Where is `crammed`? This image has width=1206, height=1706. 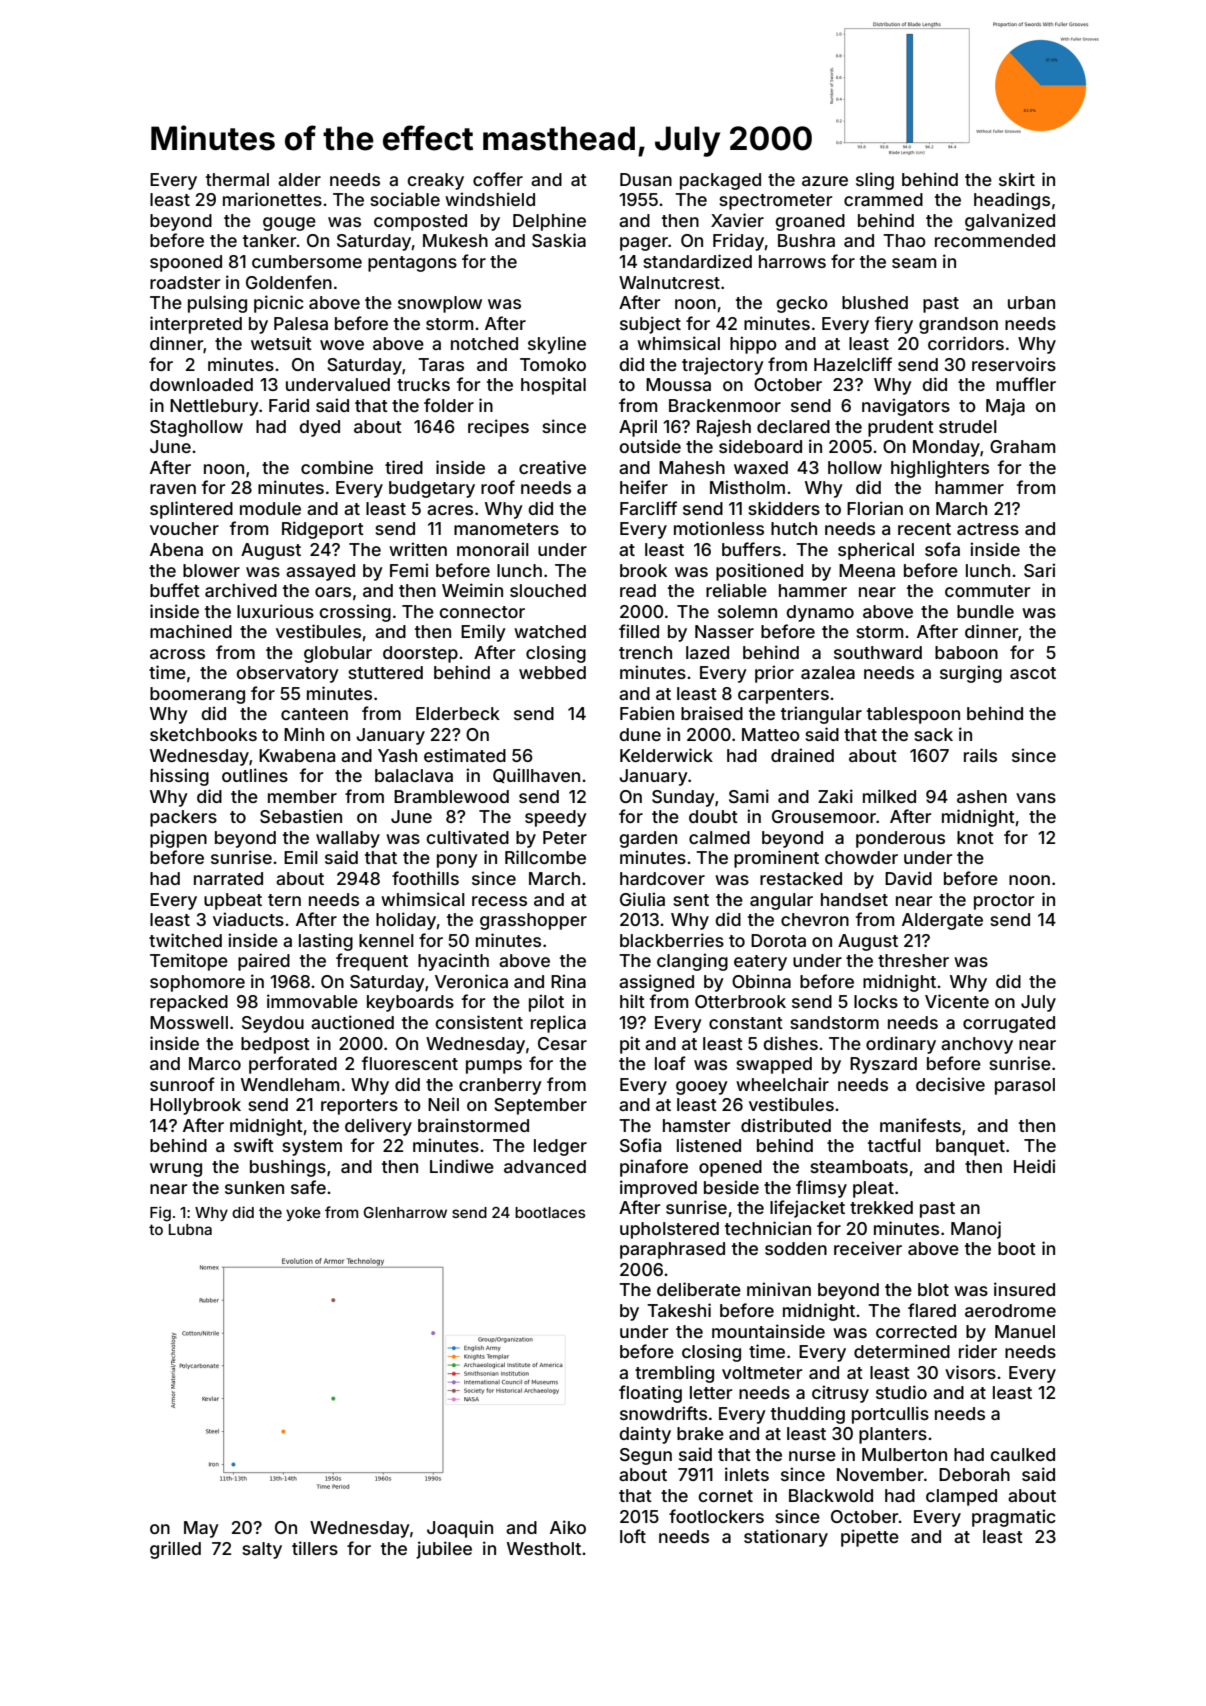 crammed is located at coordinates (883, 199).
